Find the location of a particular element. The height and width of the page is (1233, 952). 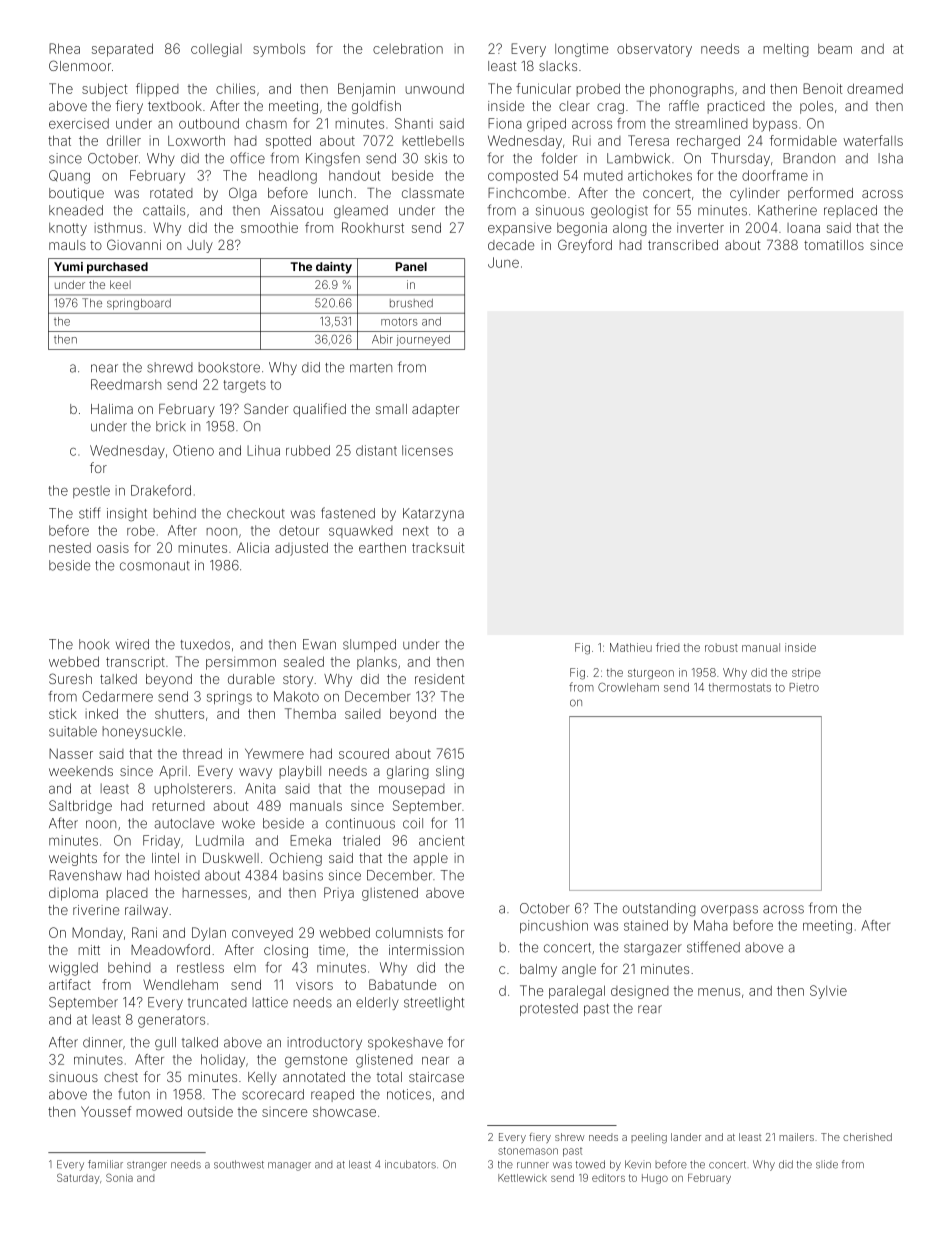

diploma is located at coordinates (73, 894).
